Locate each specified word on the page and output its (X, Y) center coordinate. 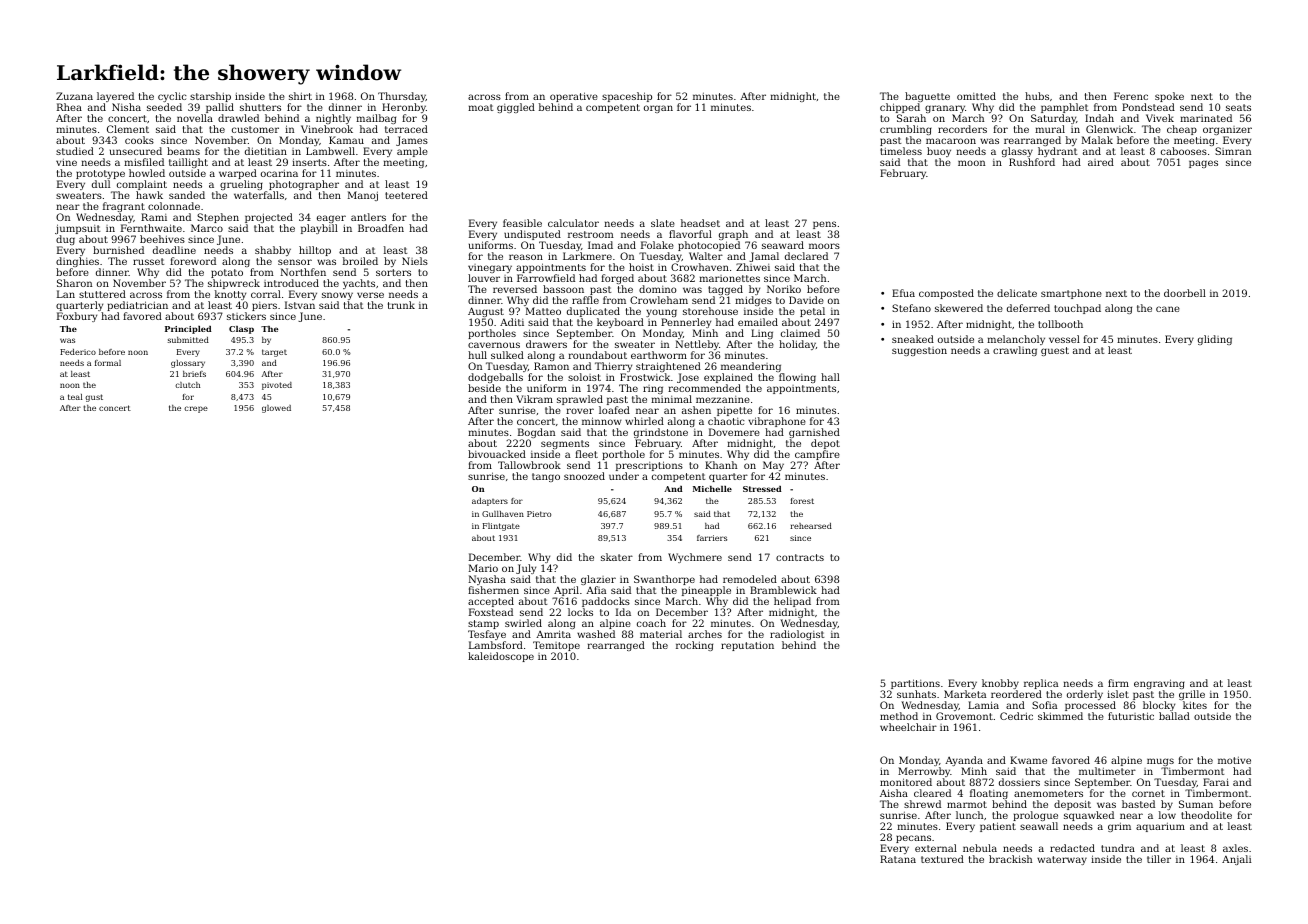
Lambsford (496, 645)
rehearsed (811, 526)
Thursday (402, 97)
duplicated (593, 312)
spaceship (627, 97)
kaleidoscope (501, 657)
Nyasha (487, 580)
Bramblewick (783, 590)
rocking (694, 646)
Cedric (1016, 716)
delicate (1017, 293)
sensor (295, 262)
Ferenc (1131, 96)
